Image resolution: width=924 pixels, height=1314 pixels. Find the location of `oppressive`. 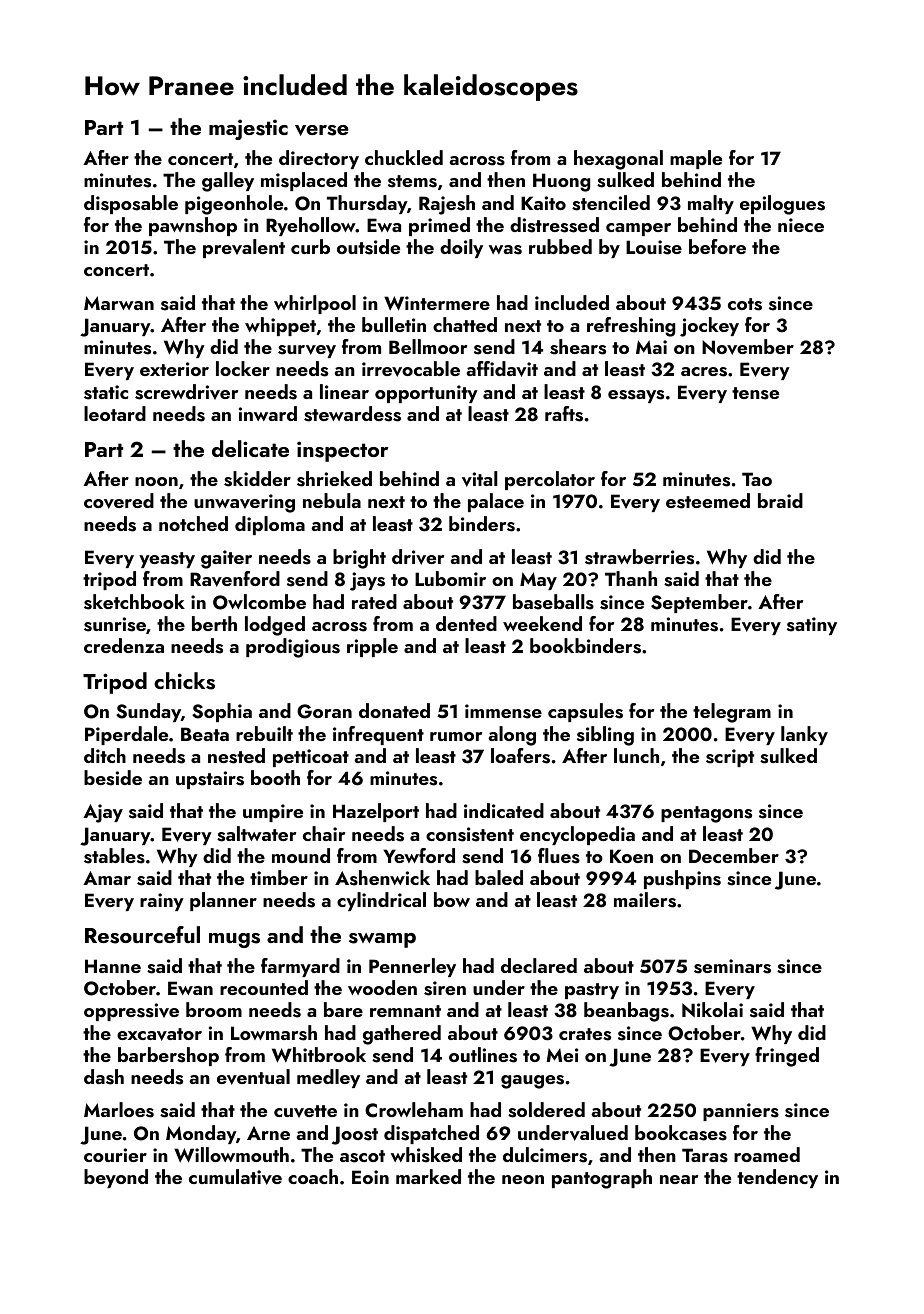

oppressive is located at coordinates (131, 1012).
